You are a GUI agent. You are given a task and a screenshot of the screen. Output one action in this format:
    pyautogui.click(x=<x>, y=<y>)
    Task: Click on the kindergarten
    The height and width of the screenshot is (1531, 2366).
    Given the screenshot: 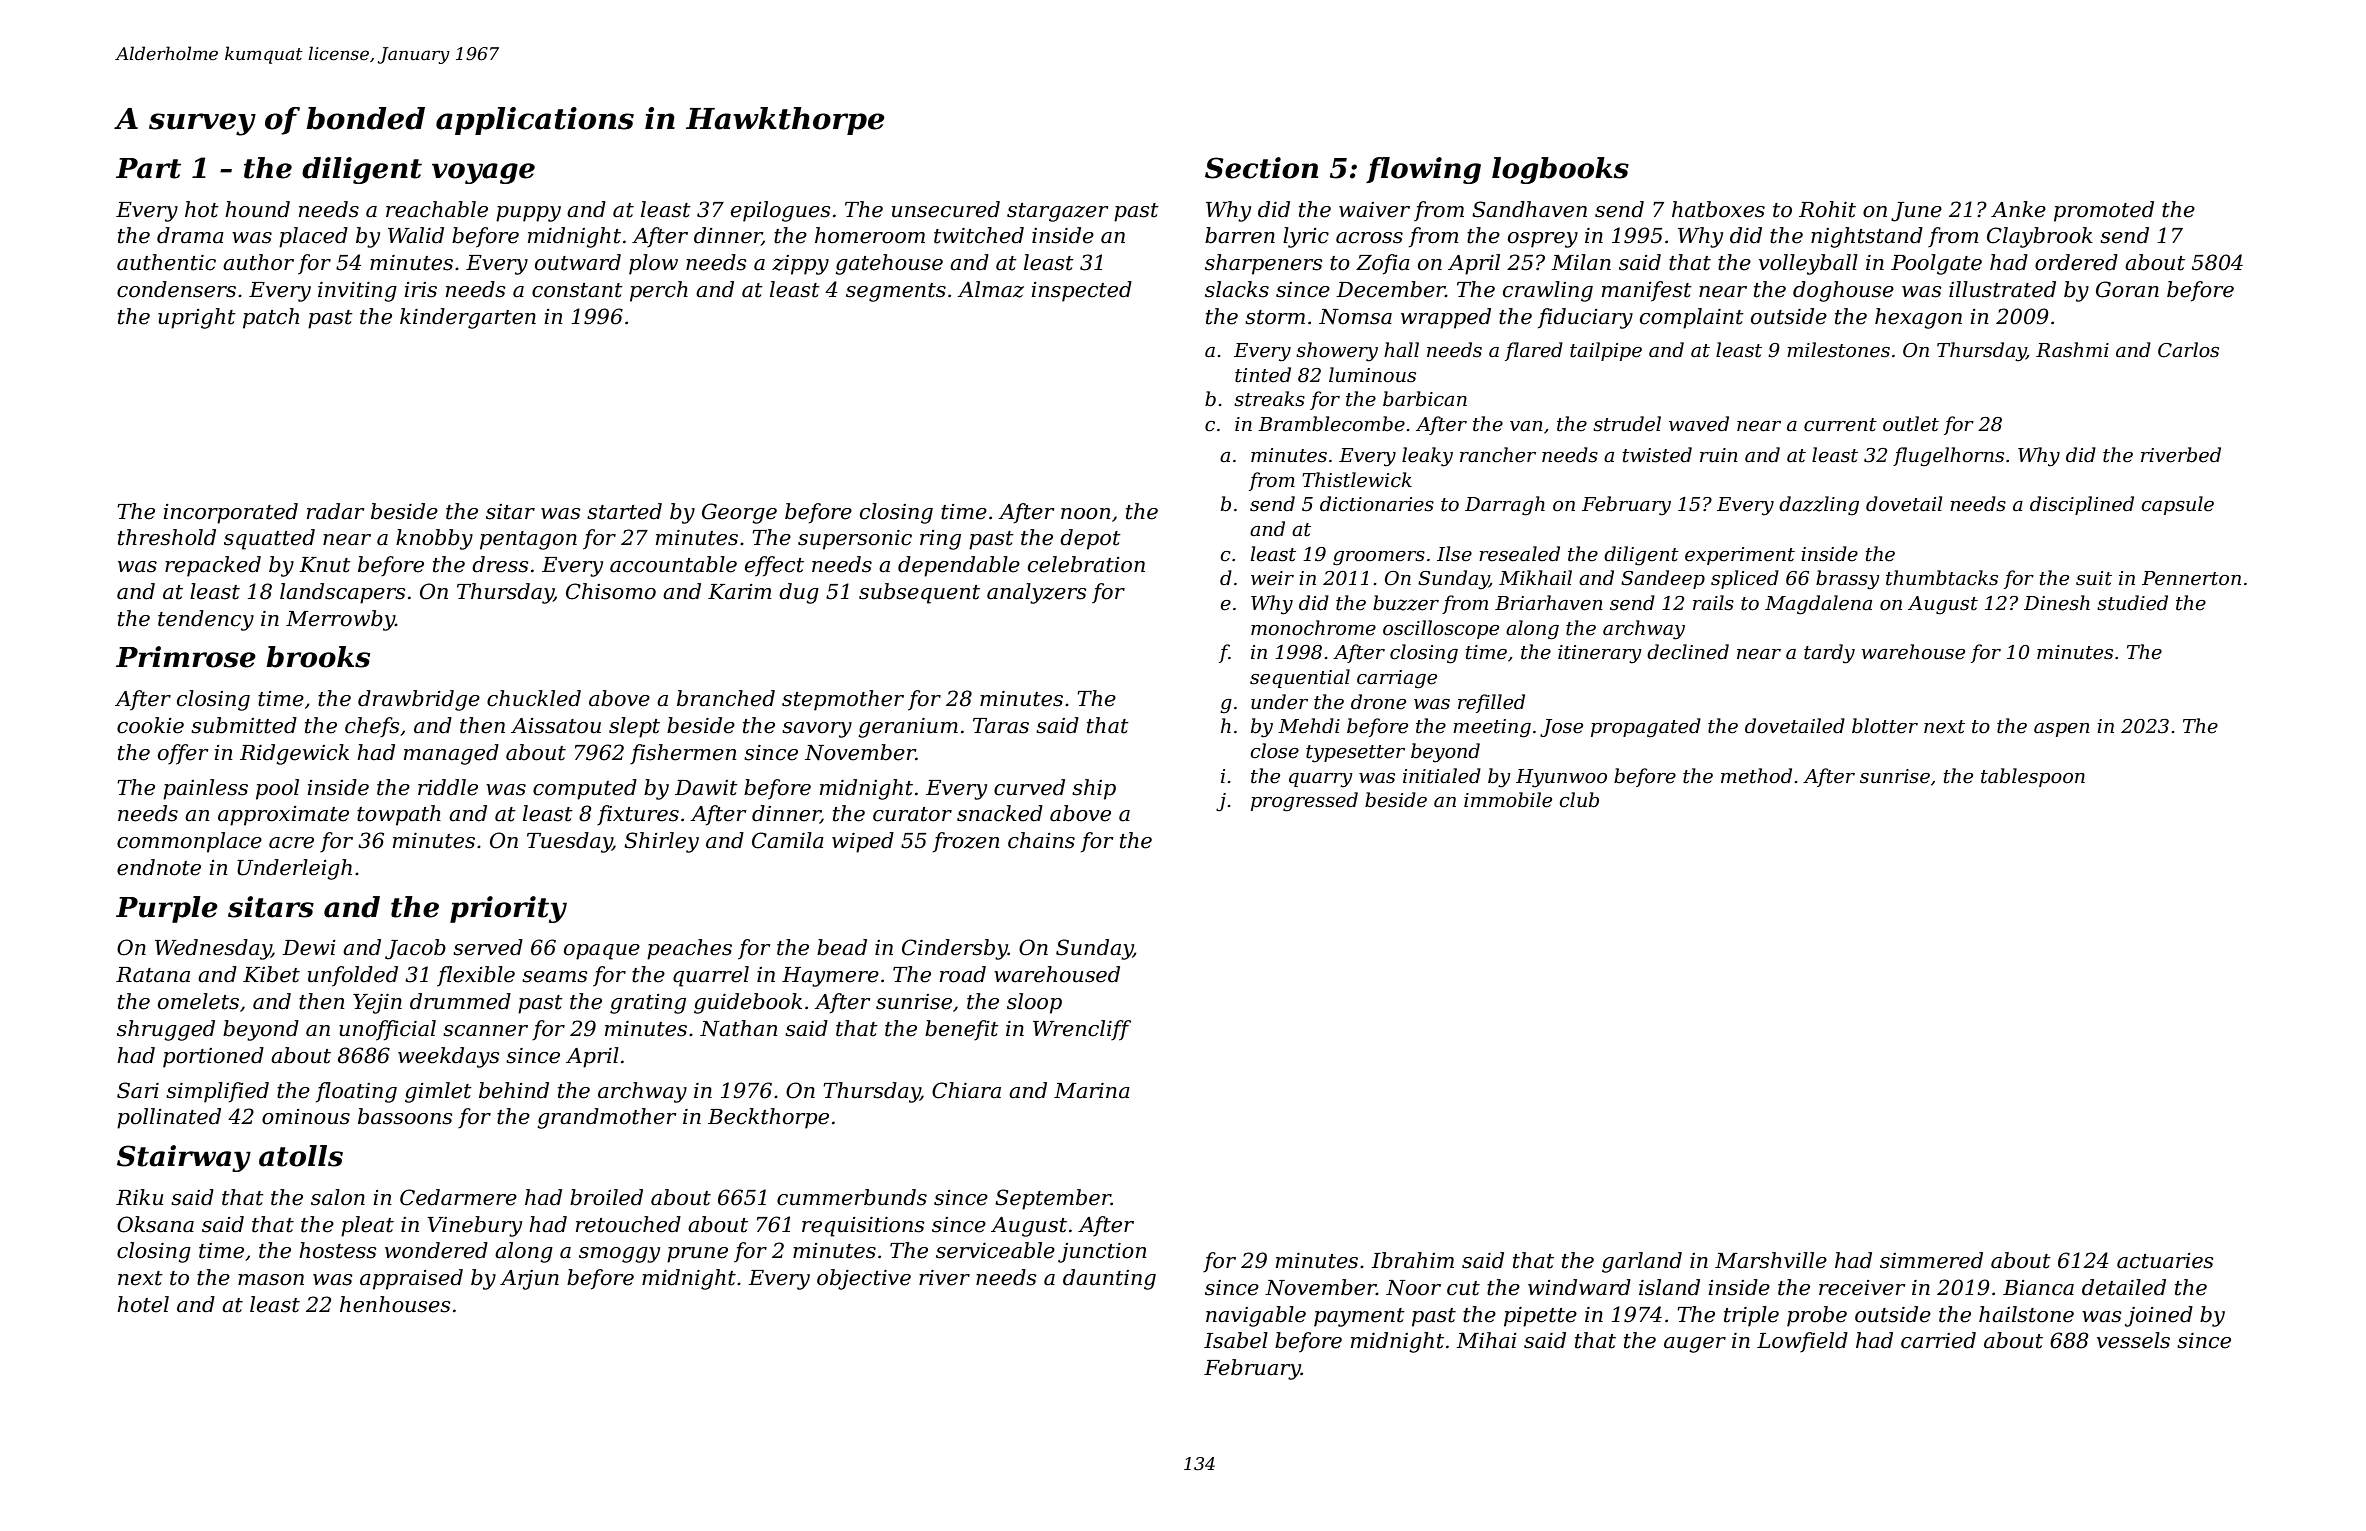 What is the action you would take?
    pyautogui.click(x=468, y=318)
